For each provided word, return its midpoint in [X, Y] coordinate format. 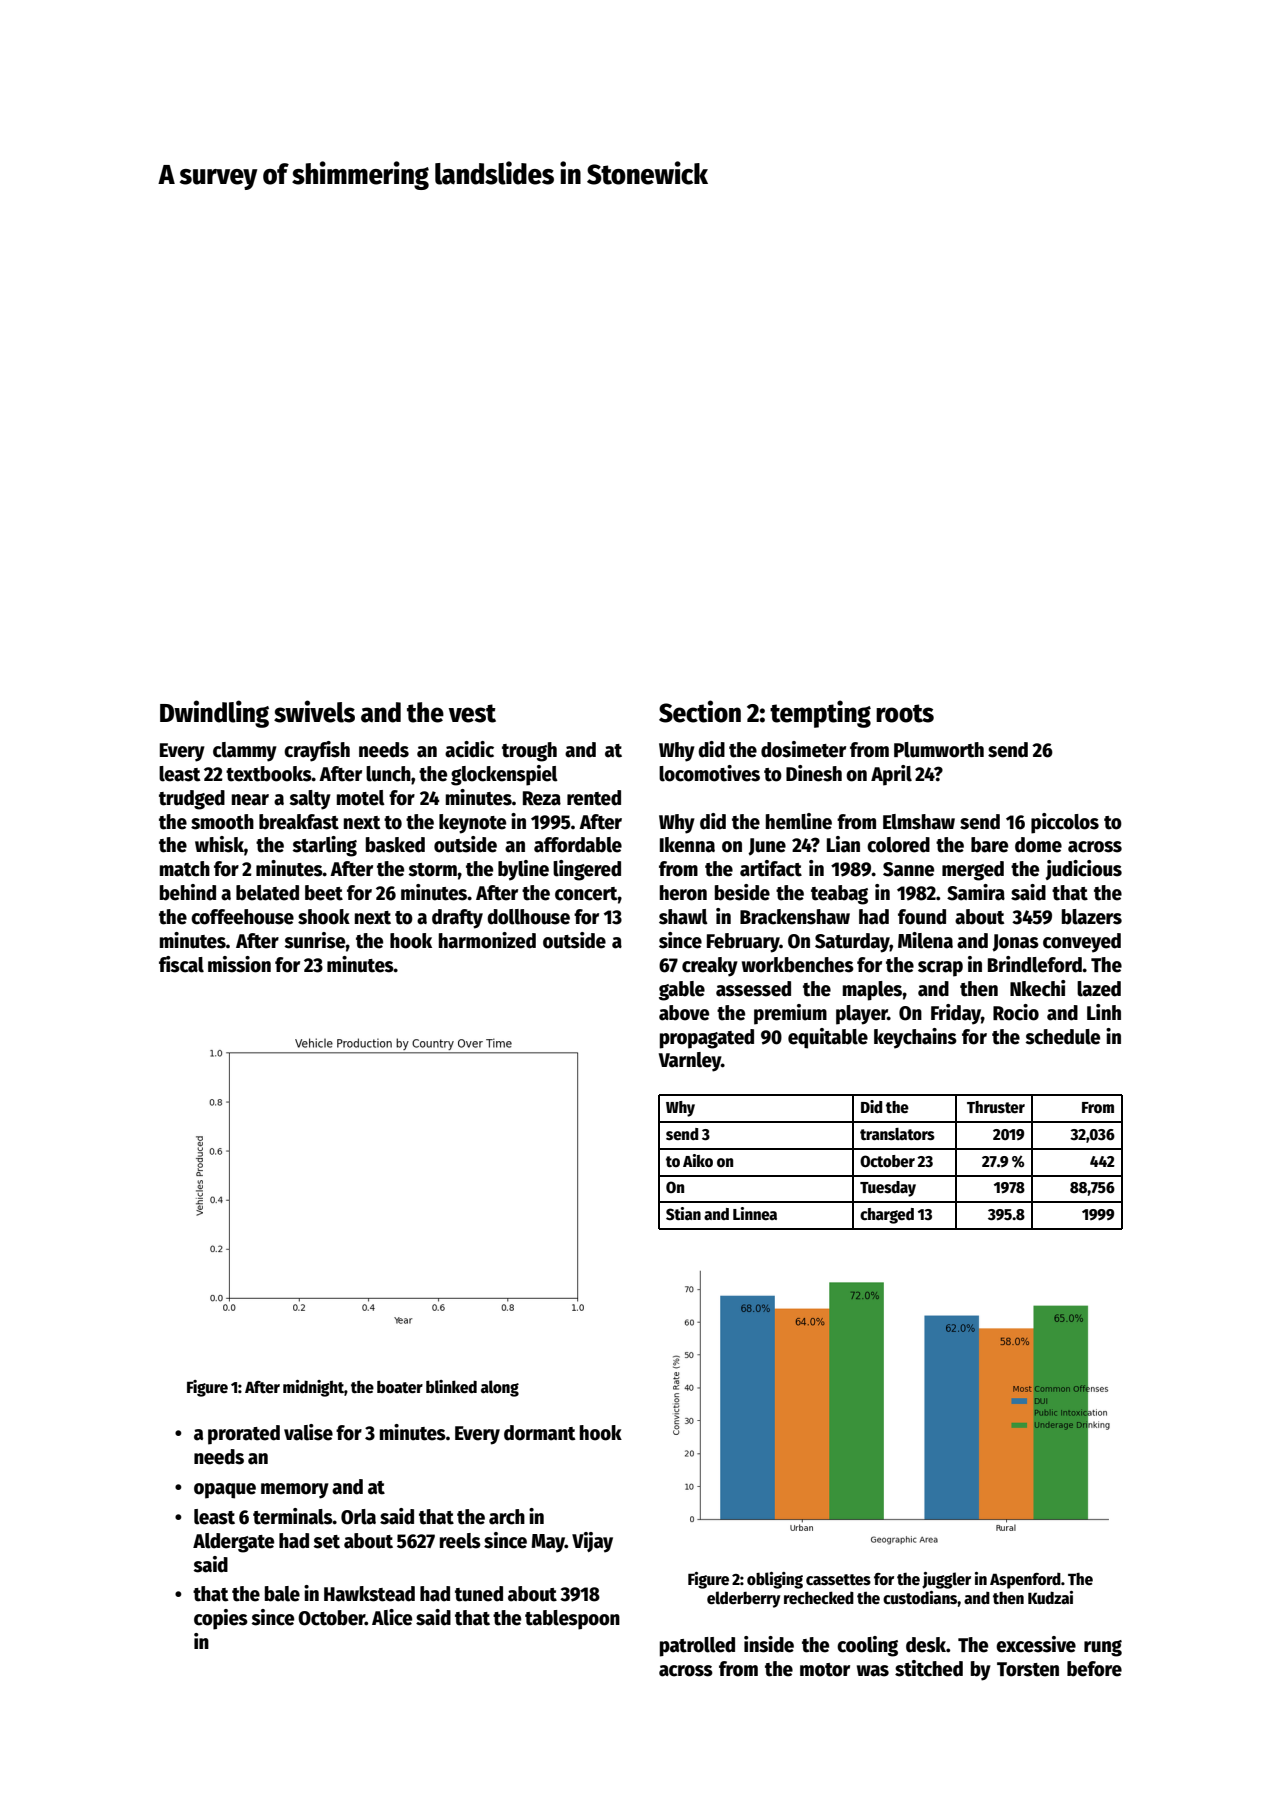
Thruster [996, 1107]
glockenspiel [504, 775]
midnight [313, 1388]
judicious [1083, 870]
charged [887, 1216]
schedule [1062, 1037]
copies [221, 1619]
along [500, 1388]
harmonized [487, 940]
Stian [683, 1213]
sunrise [315, 940]
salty [310, 800]
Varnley [690, 1062]
